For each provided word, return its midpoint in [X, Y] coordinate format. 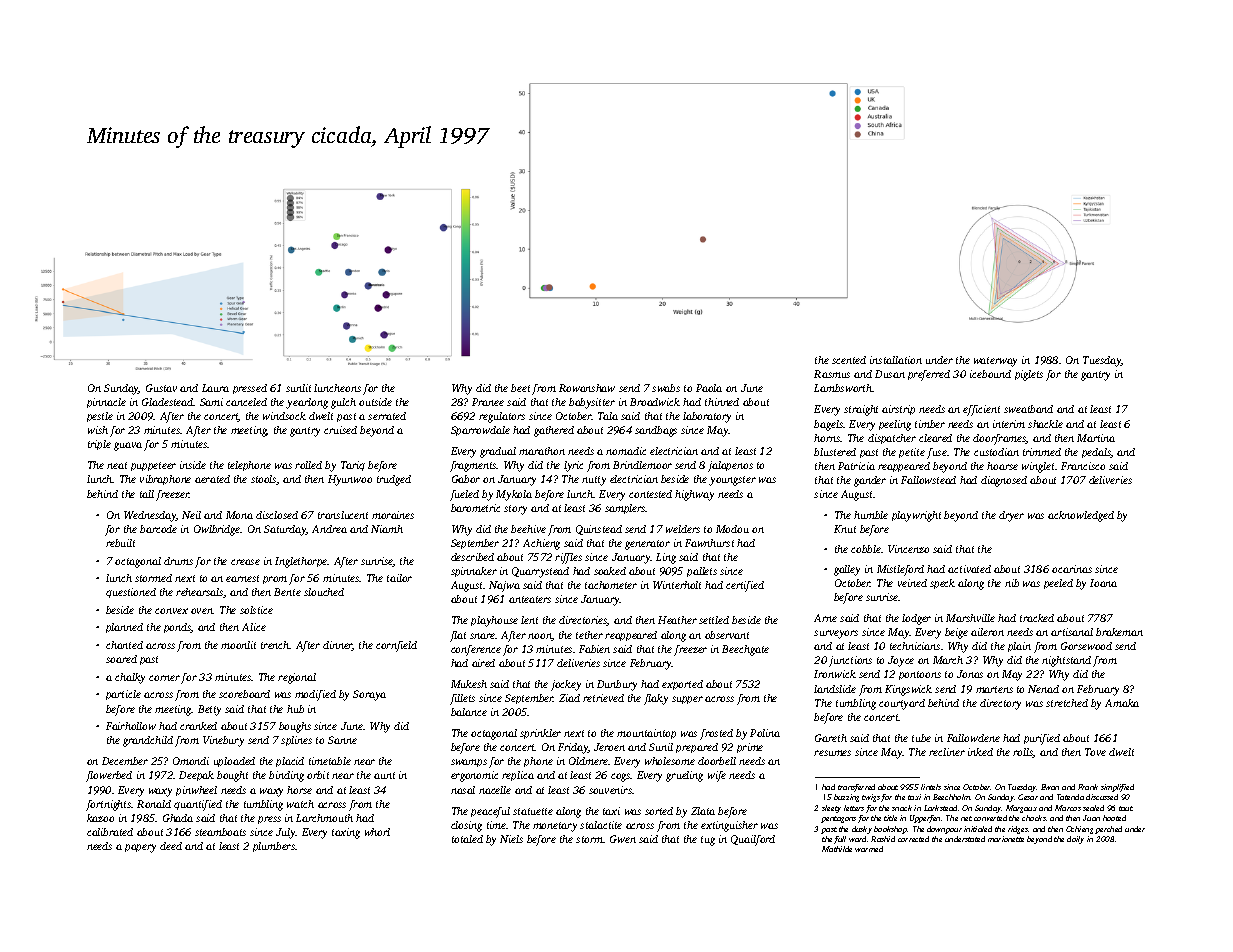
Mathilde [837, 849]
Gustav [161, 388]
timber [930, 424]
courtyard [902, 704]
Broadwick [655, 402]
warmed [869, 849]
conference [476, 650]
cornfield [396, 646]
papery [140, 848]
